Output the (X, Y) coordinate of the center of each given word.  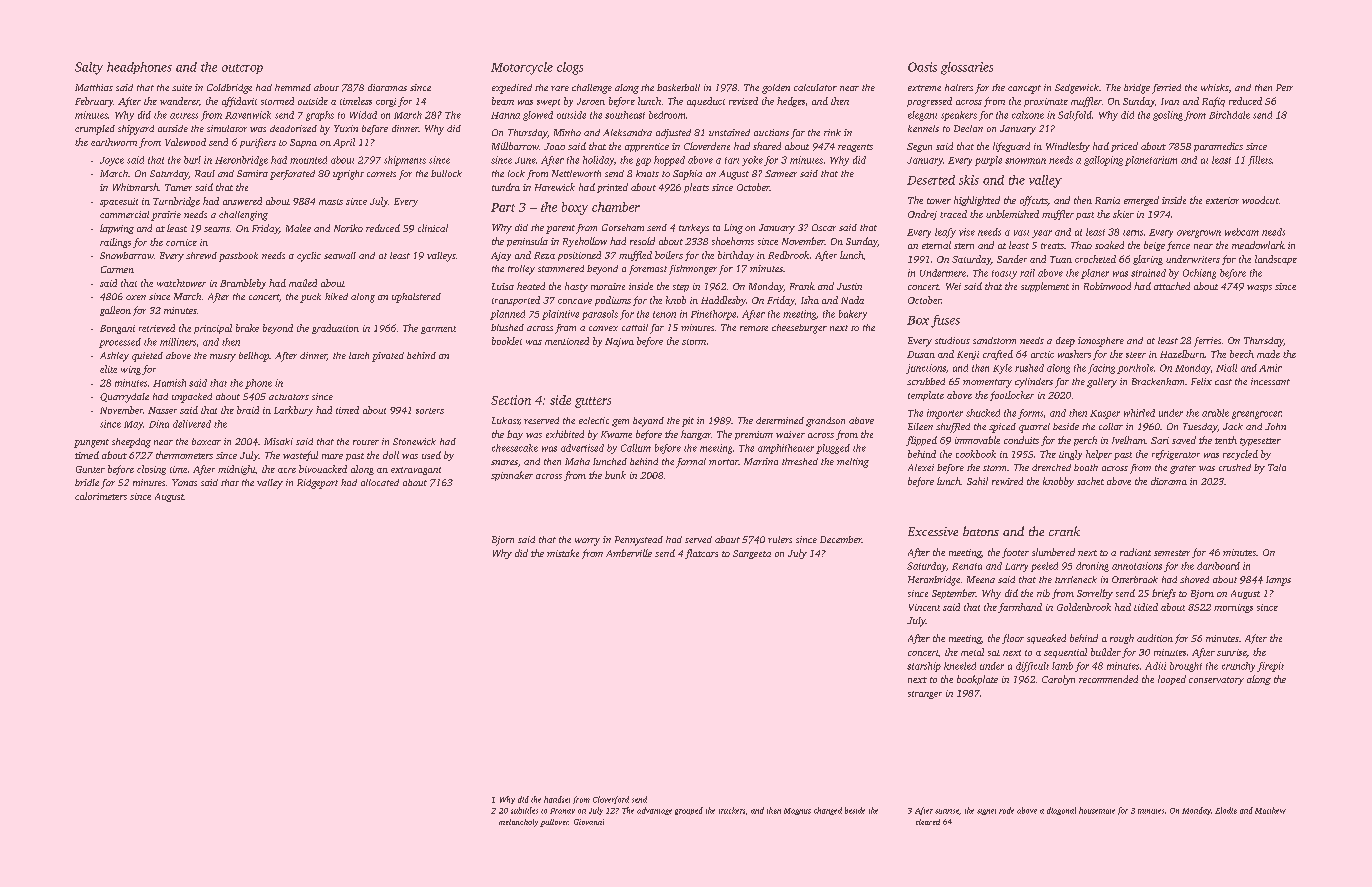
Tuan (1061, 259)
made (1268, 354)
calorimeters (101, 496)
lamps (1278, 581)
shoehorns (733, 241)
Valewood (185, 142)
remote (754, 328)
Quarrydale (124, 398)
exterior (1222, 200)
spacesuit (119, 202)
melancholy (518, 823)
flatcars (701, 554)
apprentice (647, 147)
